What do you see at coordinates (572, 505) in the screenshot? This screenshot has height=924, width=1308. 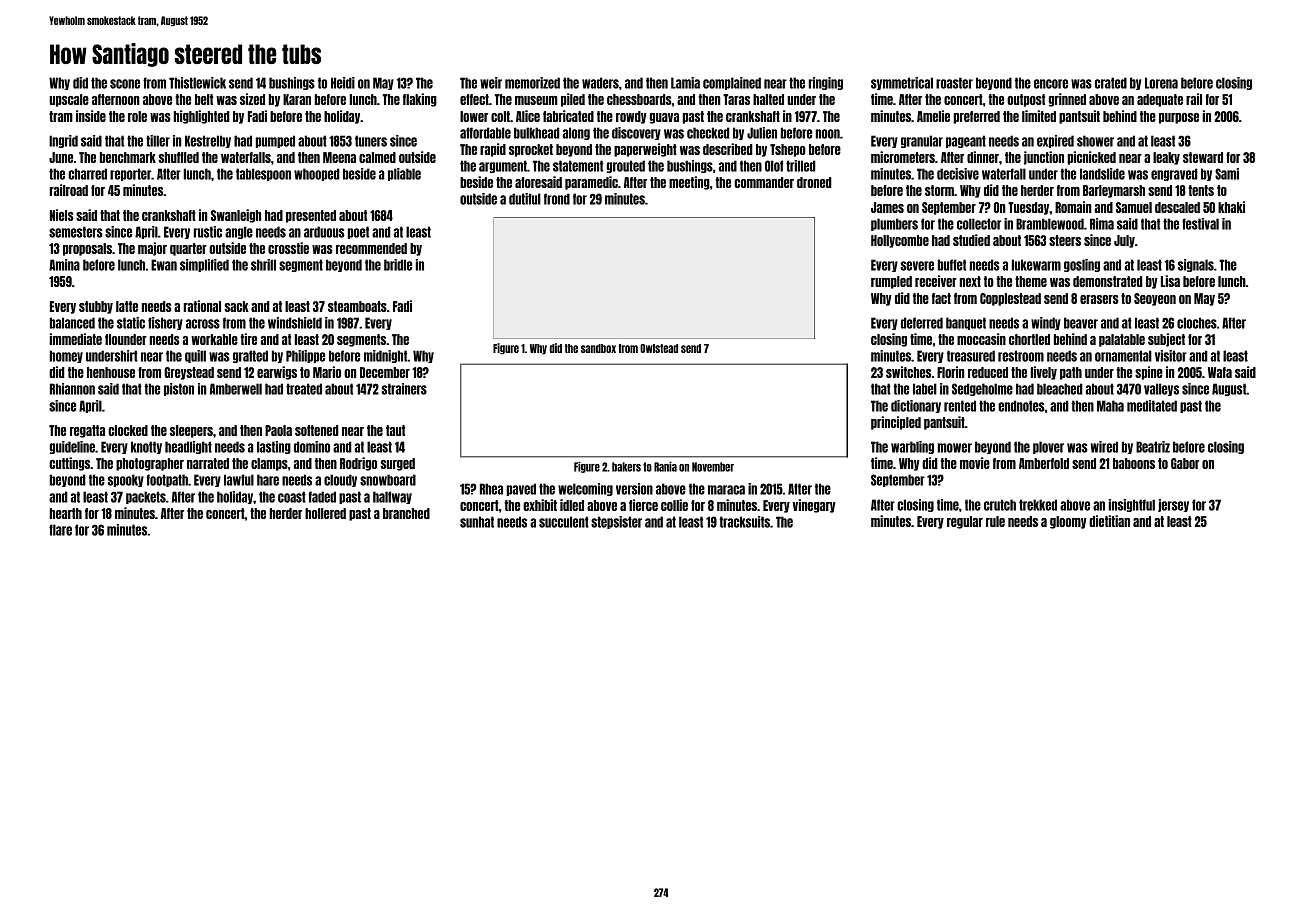 I see `idled` at bounding box center [572, 505].
